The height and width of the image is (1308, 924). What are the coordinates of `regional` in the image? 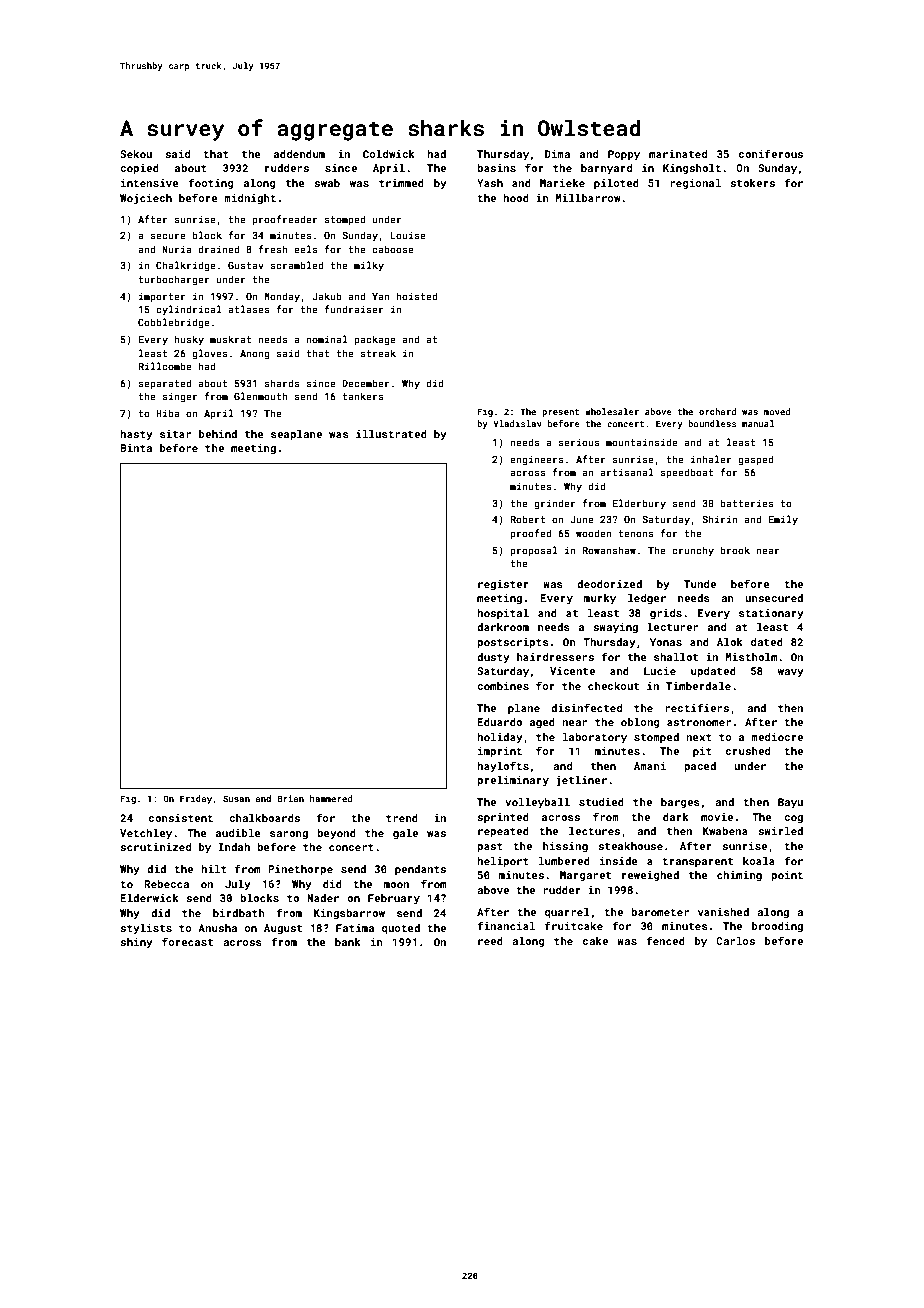 It's located at (696, 184).
